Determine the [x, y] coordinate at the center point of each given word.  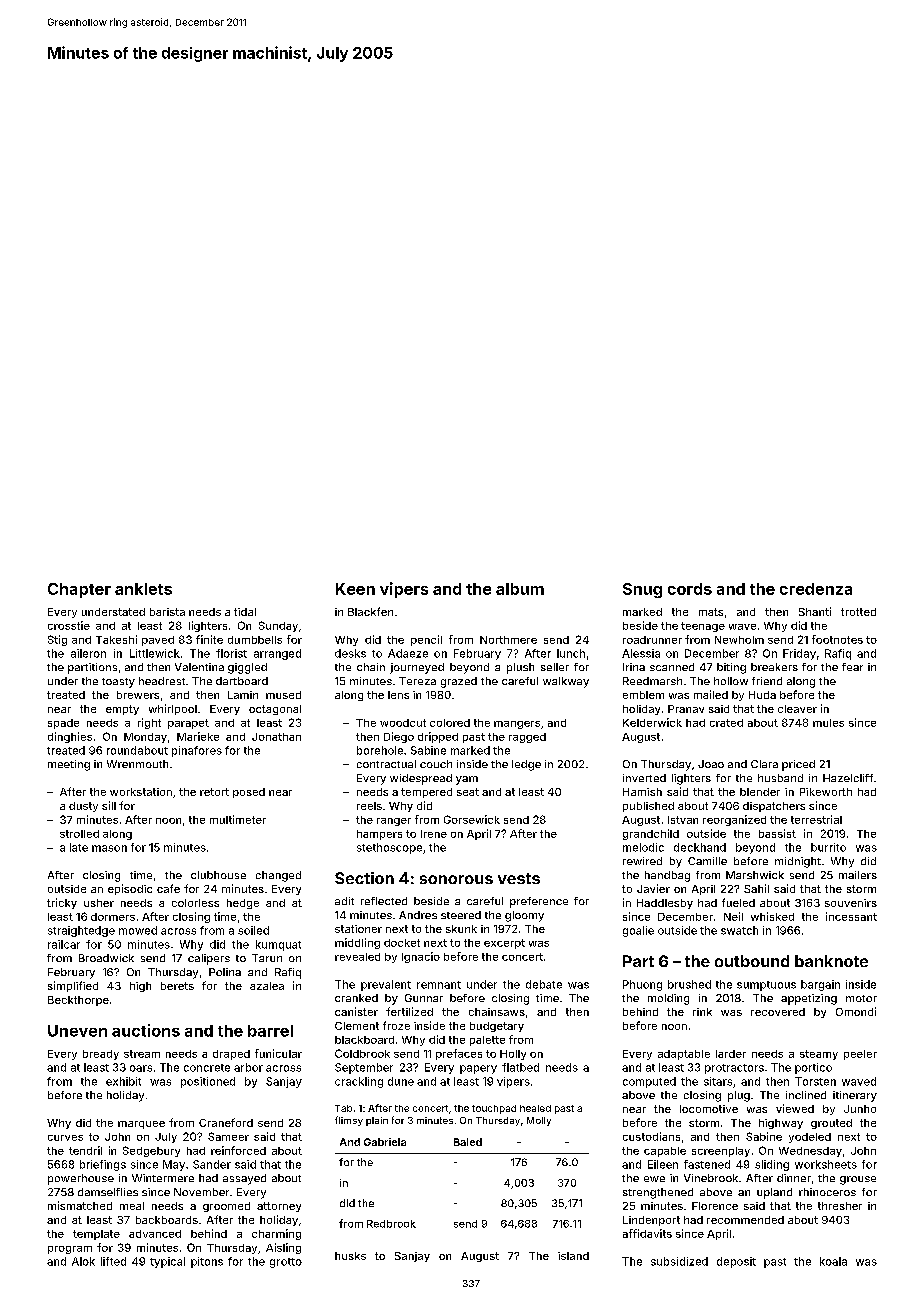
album [520, 589]
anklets [143, 589]
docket [402, 943]
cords [690, 589]
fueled [738, 902]
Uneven [77, 1031]
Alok [83, 1261]
